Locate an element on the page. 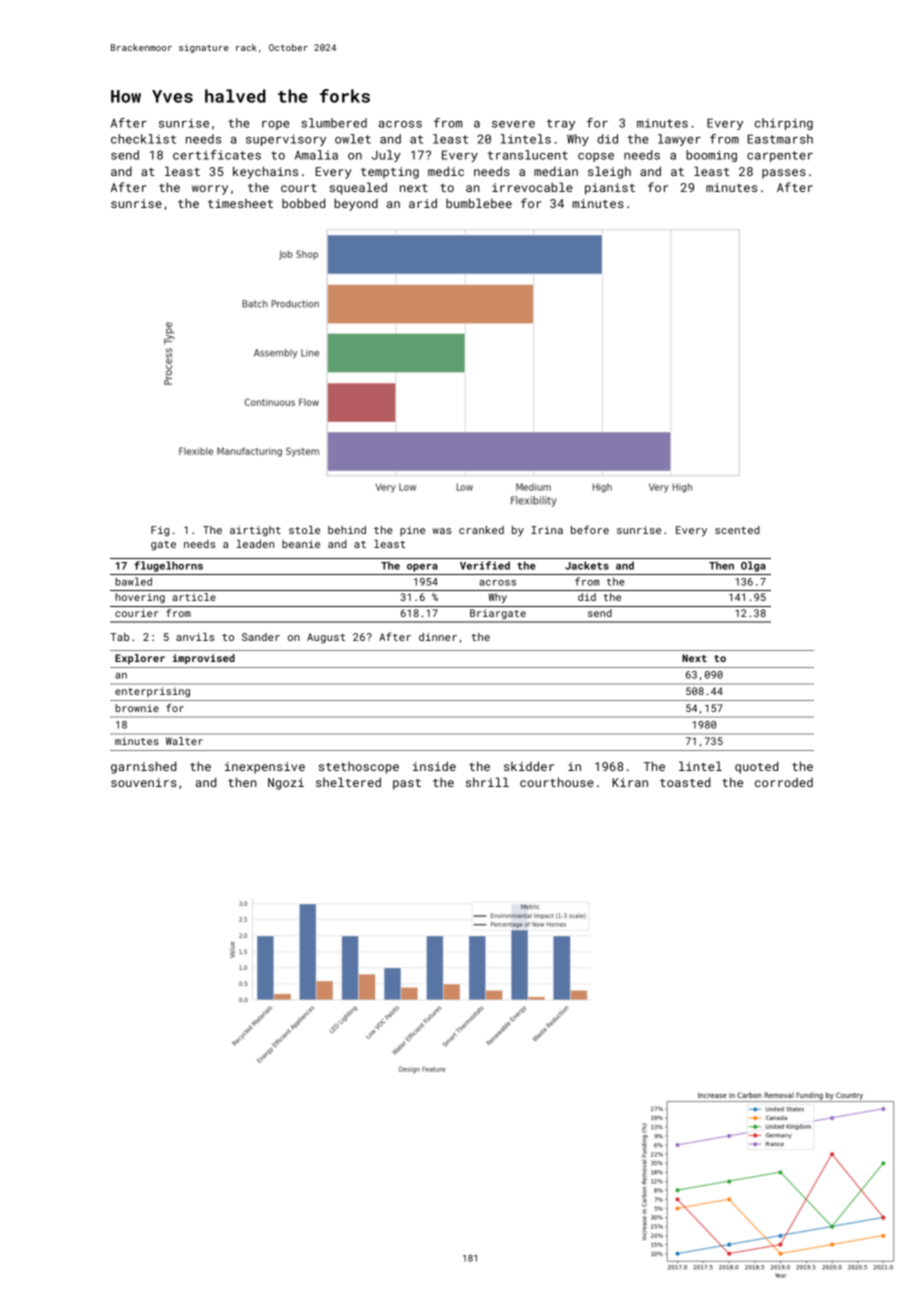  worry is located at coordinates (210, 190).
